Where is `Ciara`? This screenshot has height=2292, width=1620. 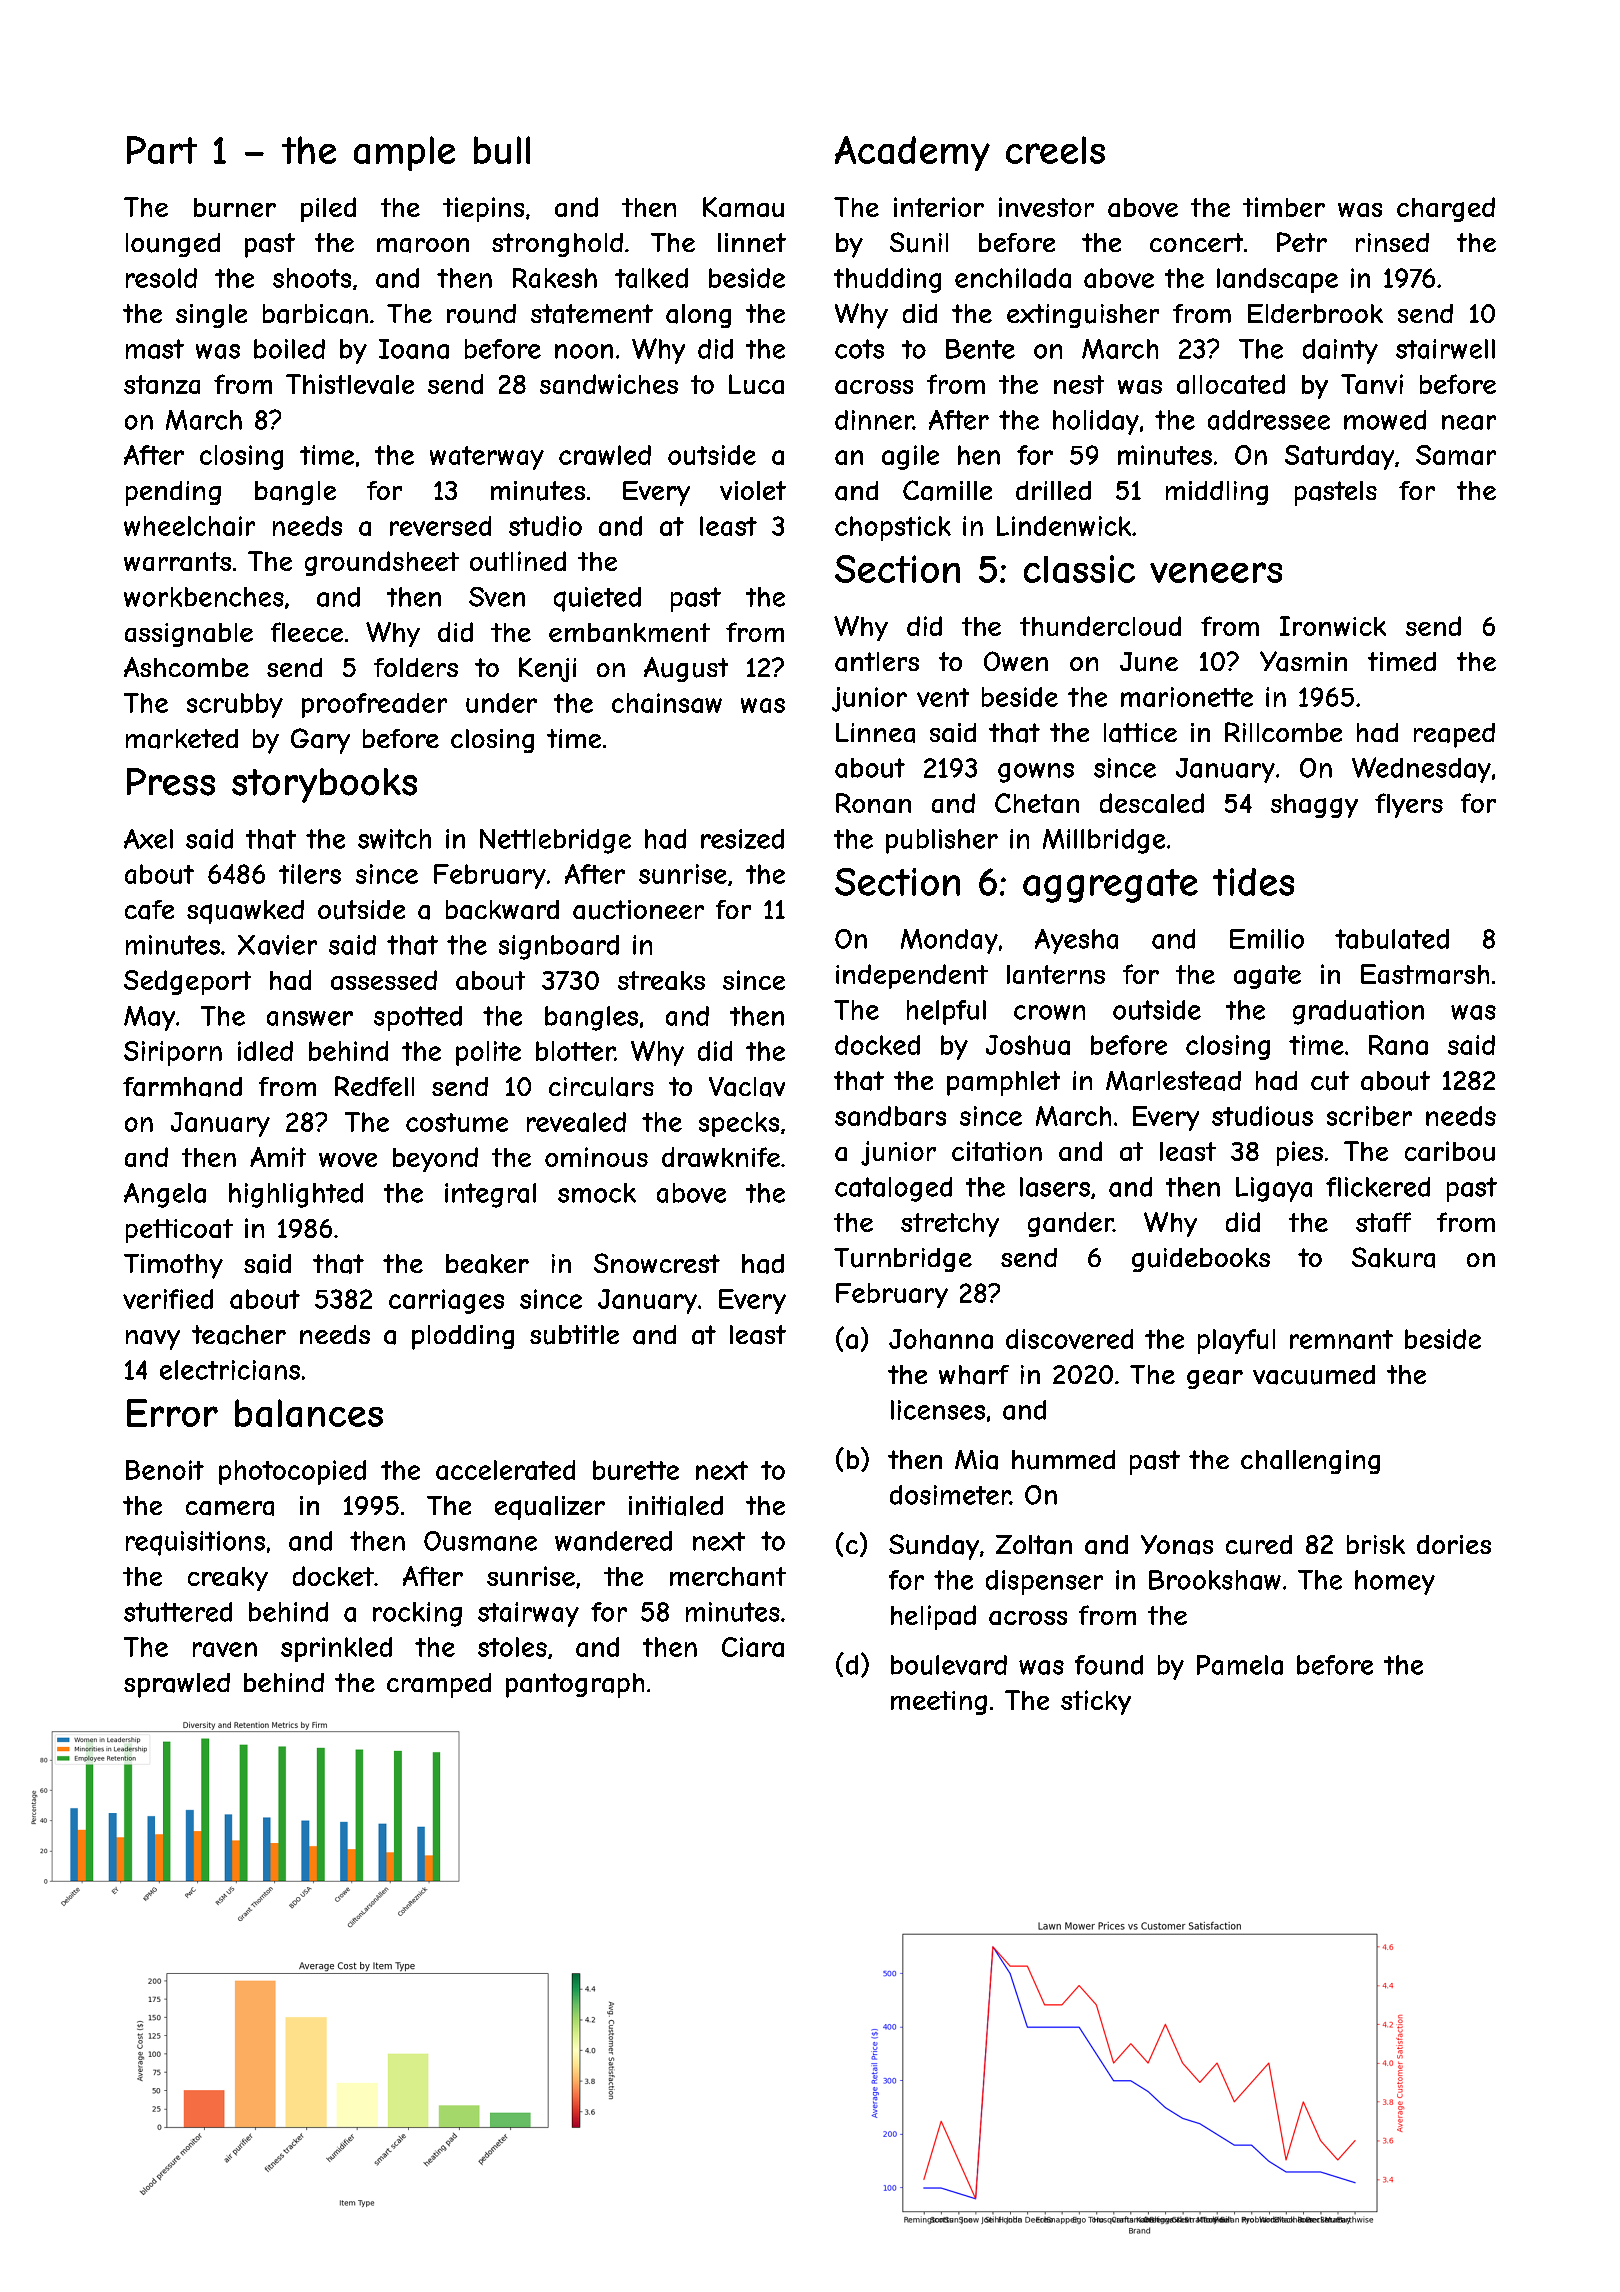 Ciara is located at coordinates (753, 1647).
